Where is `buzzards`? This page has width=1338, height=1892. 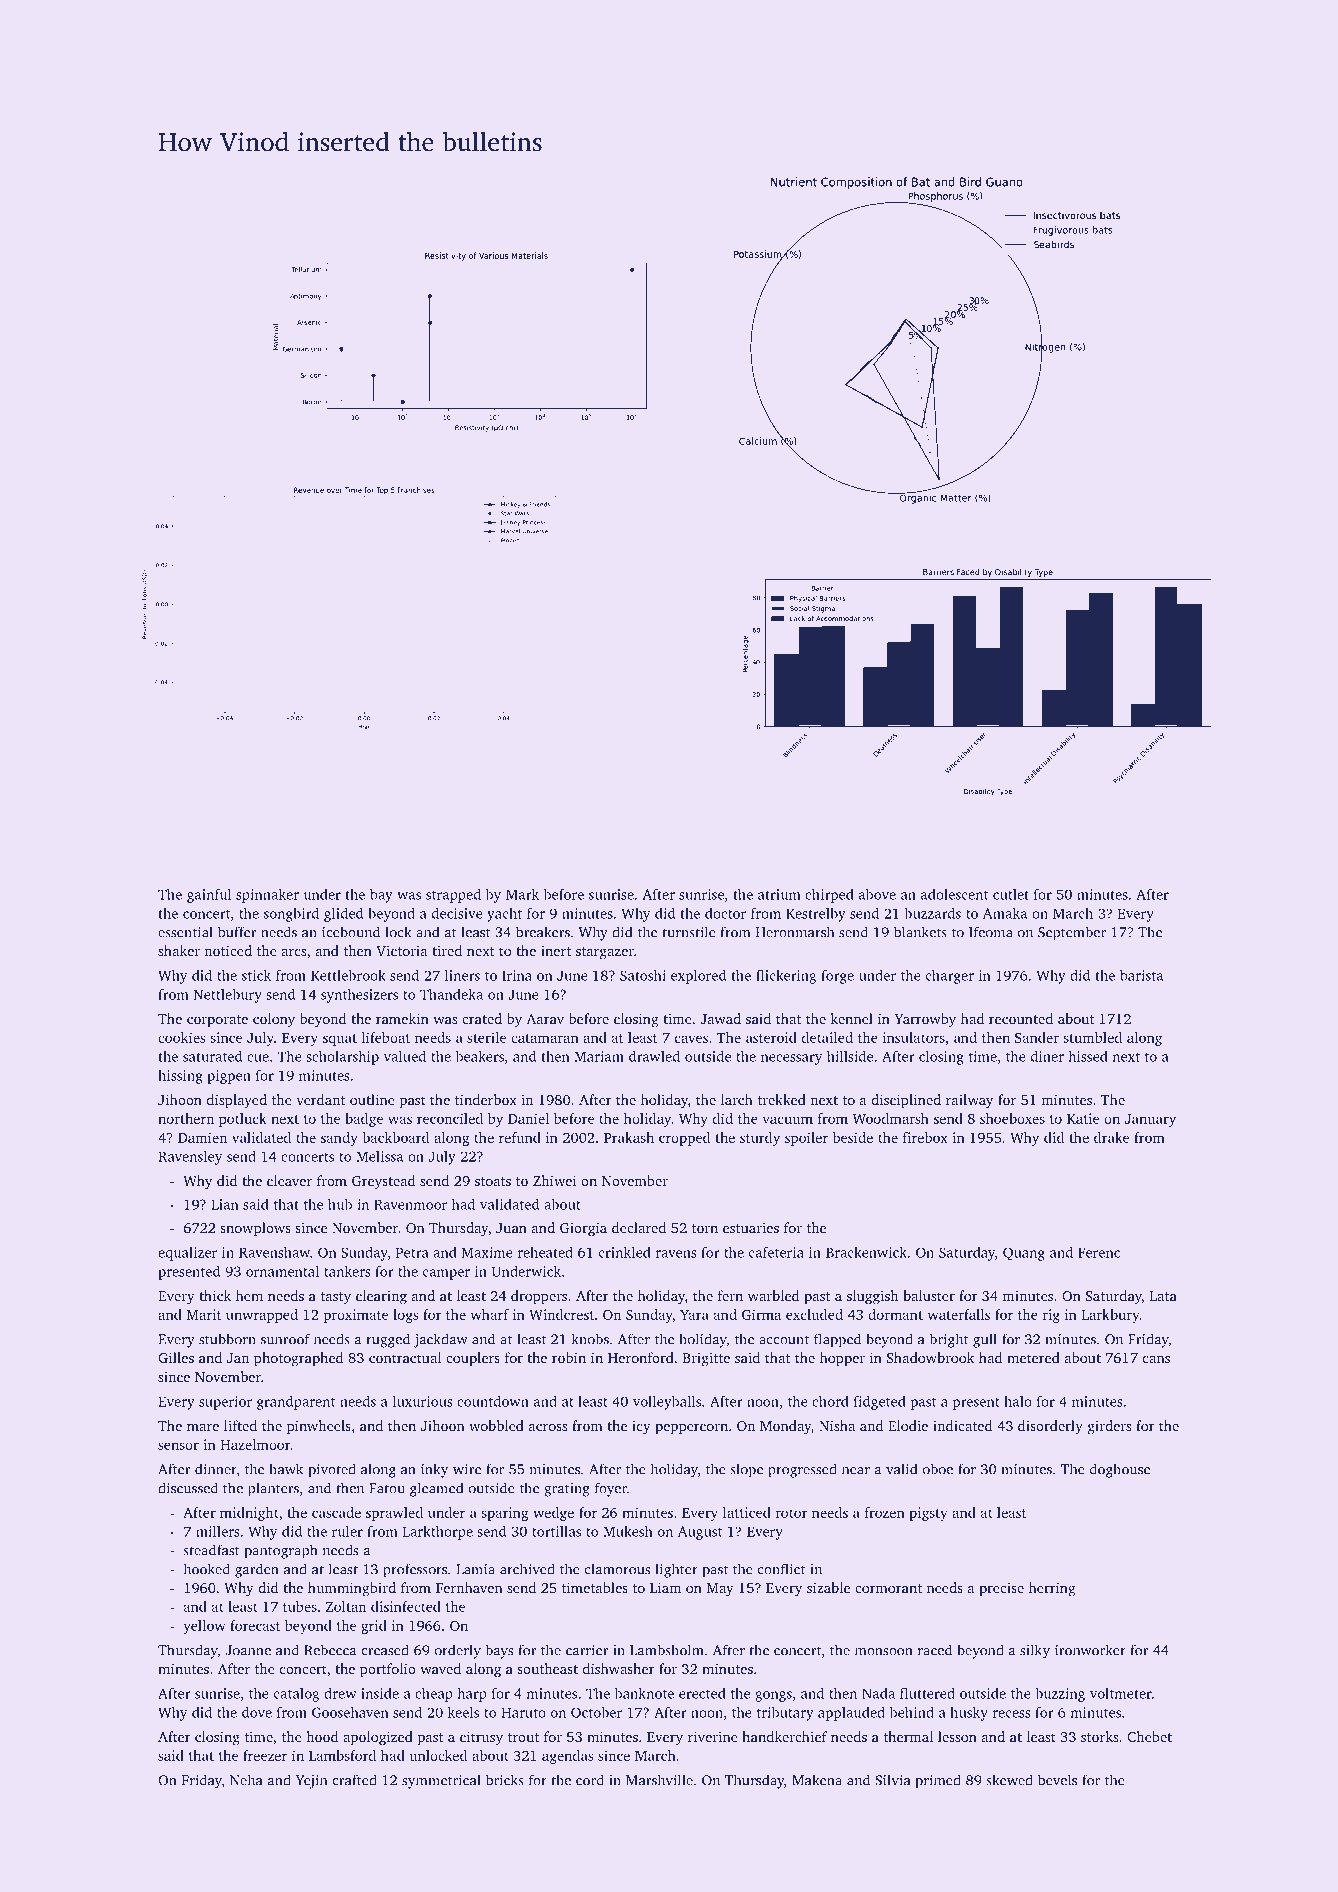
buzzards is located at coordinates (932, 913).
